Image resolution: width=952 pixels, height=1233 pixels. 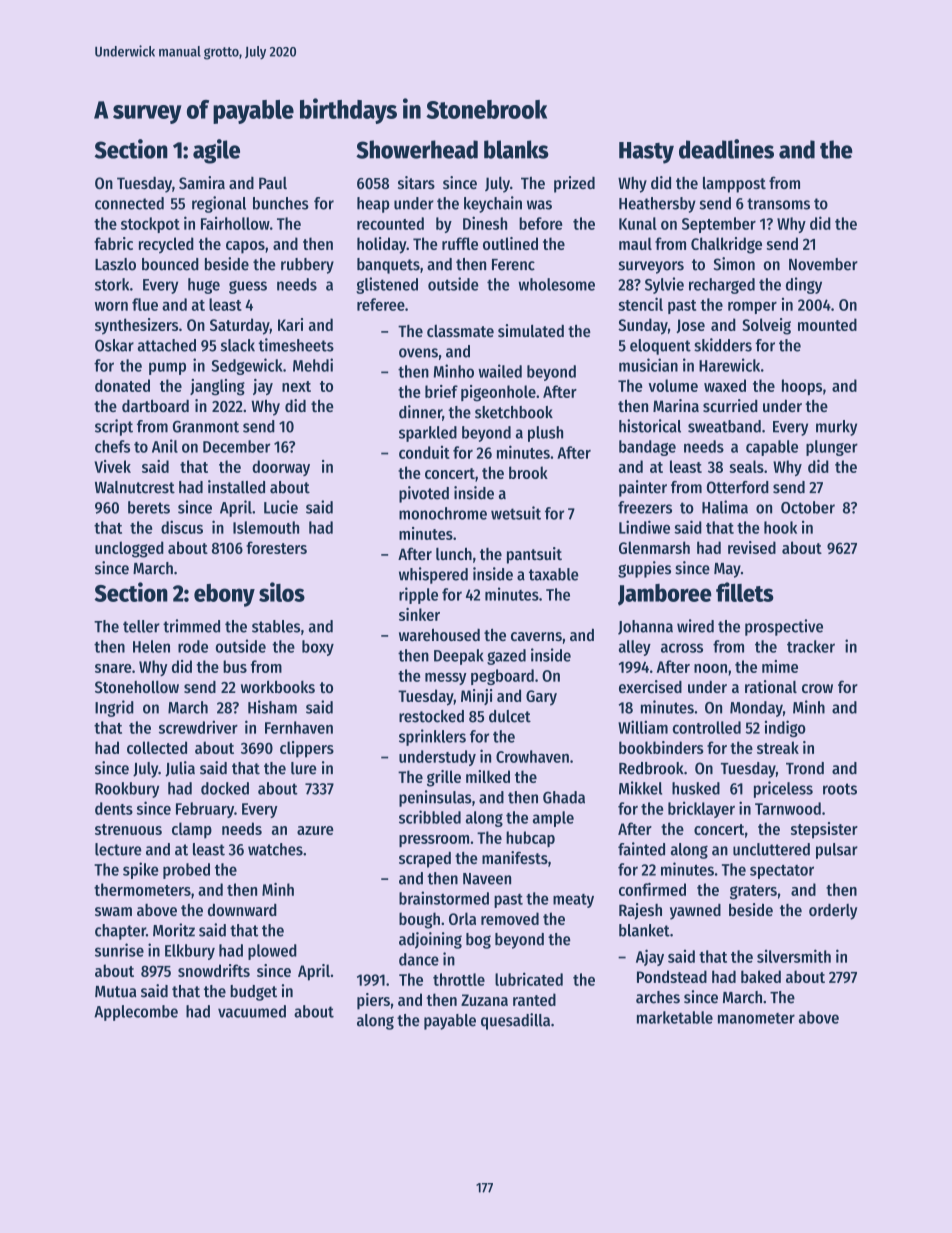 I want to click on throttle, so click(x=459, y=979).
